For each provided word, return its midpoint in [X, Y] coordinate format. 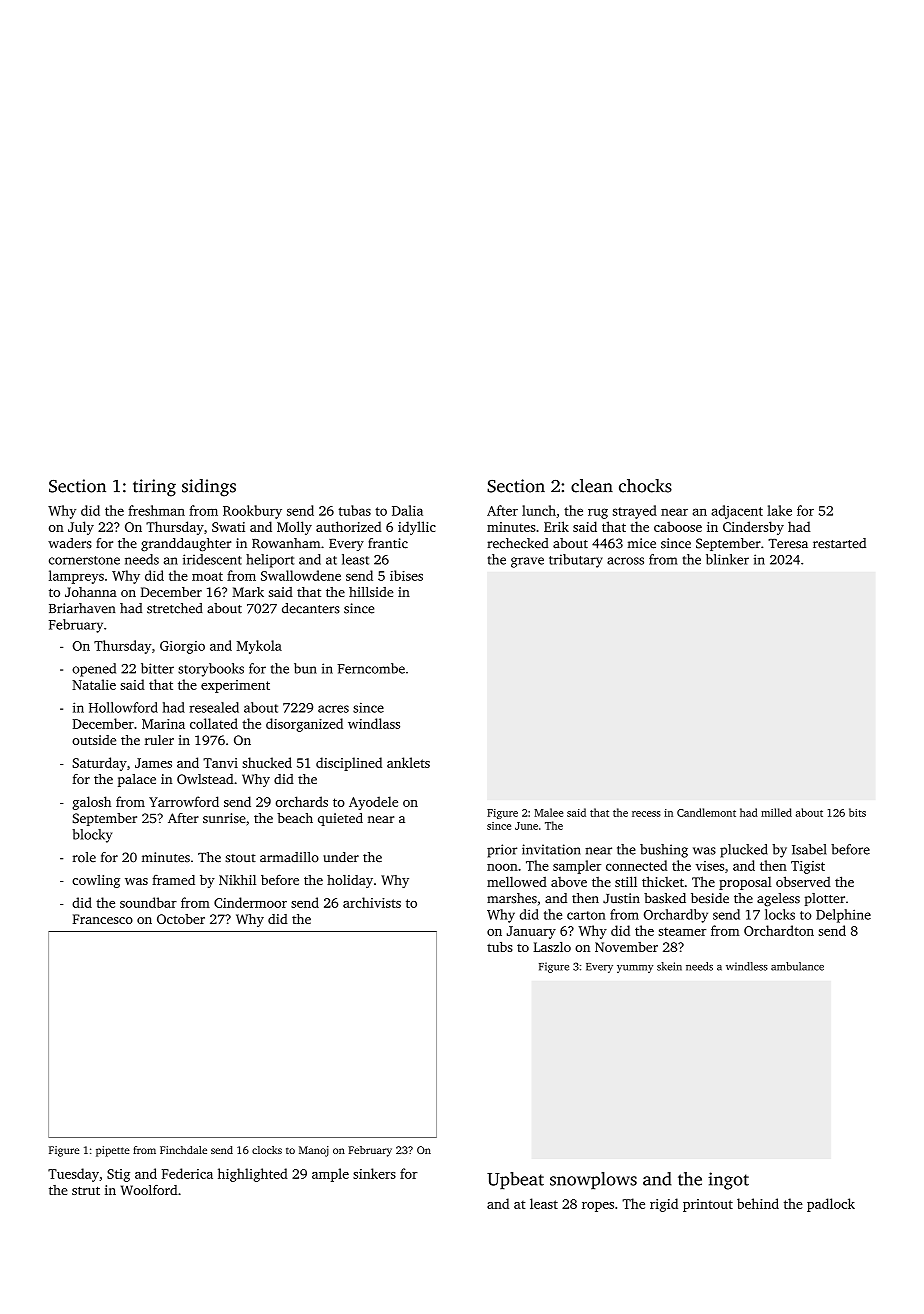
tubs [500, 946]
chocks [645, 486]
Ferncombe [371, 668]
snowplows [593, 1181]
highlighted [253, 1175]
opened [94, 670]
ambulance [797, 966]
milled [776, 812]
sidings [209, 488]
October [181, 919]
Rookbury [252, 512]
